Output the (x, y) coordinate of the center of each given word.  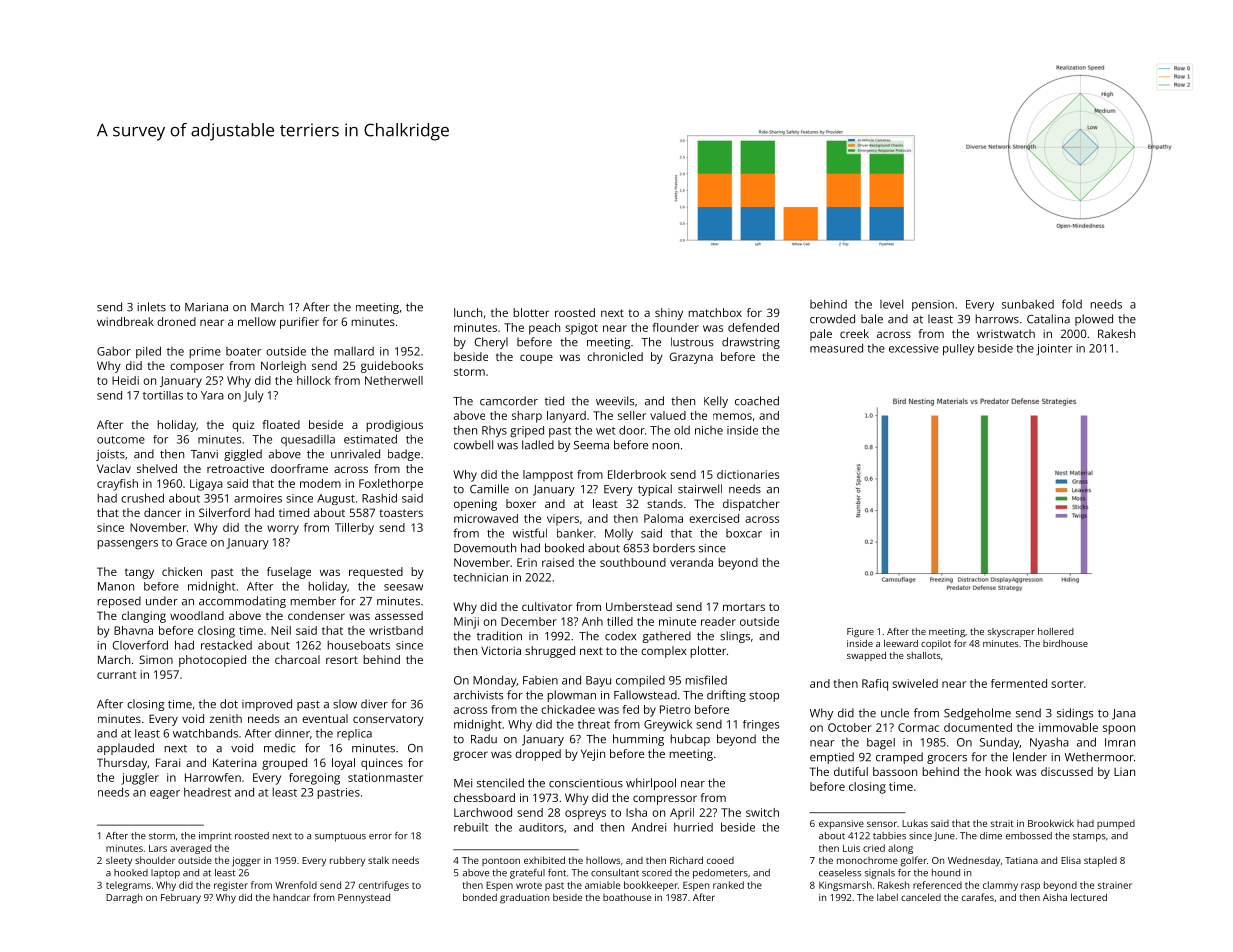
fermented (1019, 683)
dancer (162, 512)
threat (594, 724)
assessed (399, 615)
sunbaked (1028, 304)
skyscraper (1011, 633)
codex (620, 636)
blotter (531, 312)
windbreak (125, 321)
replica (354, 734)
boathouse (627, 897)
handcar (291, 897)
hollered (1056, 631)
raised (558, 562)
